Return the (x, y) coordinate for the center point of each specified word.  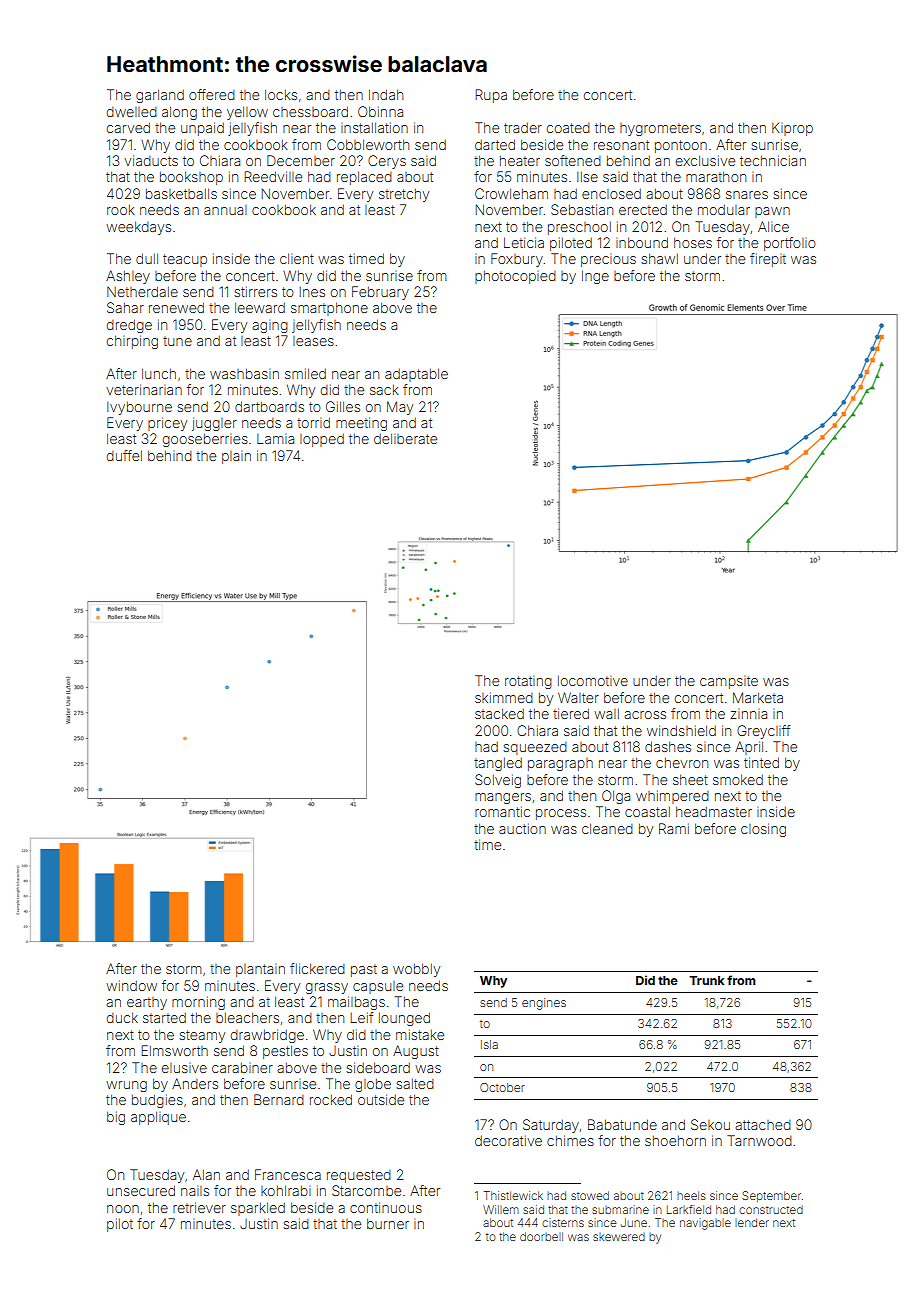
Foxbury (517, 260)
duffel (124, 455)
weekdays (138, 228)
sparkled (258, 1209)
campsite (729, 682)
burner (388, 1223)
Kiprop (792, 129)
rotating (528, 682)
